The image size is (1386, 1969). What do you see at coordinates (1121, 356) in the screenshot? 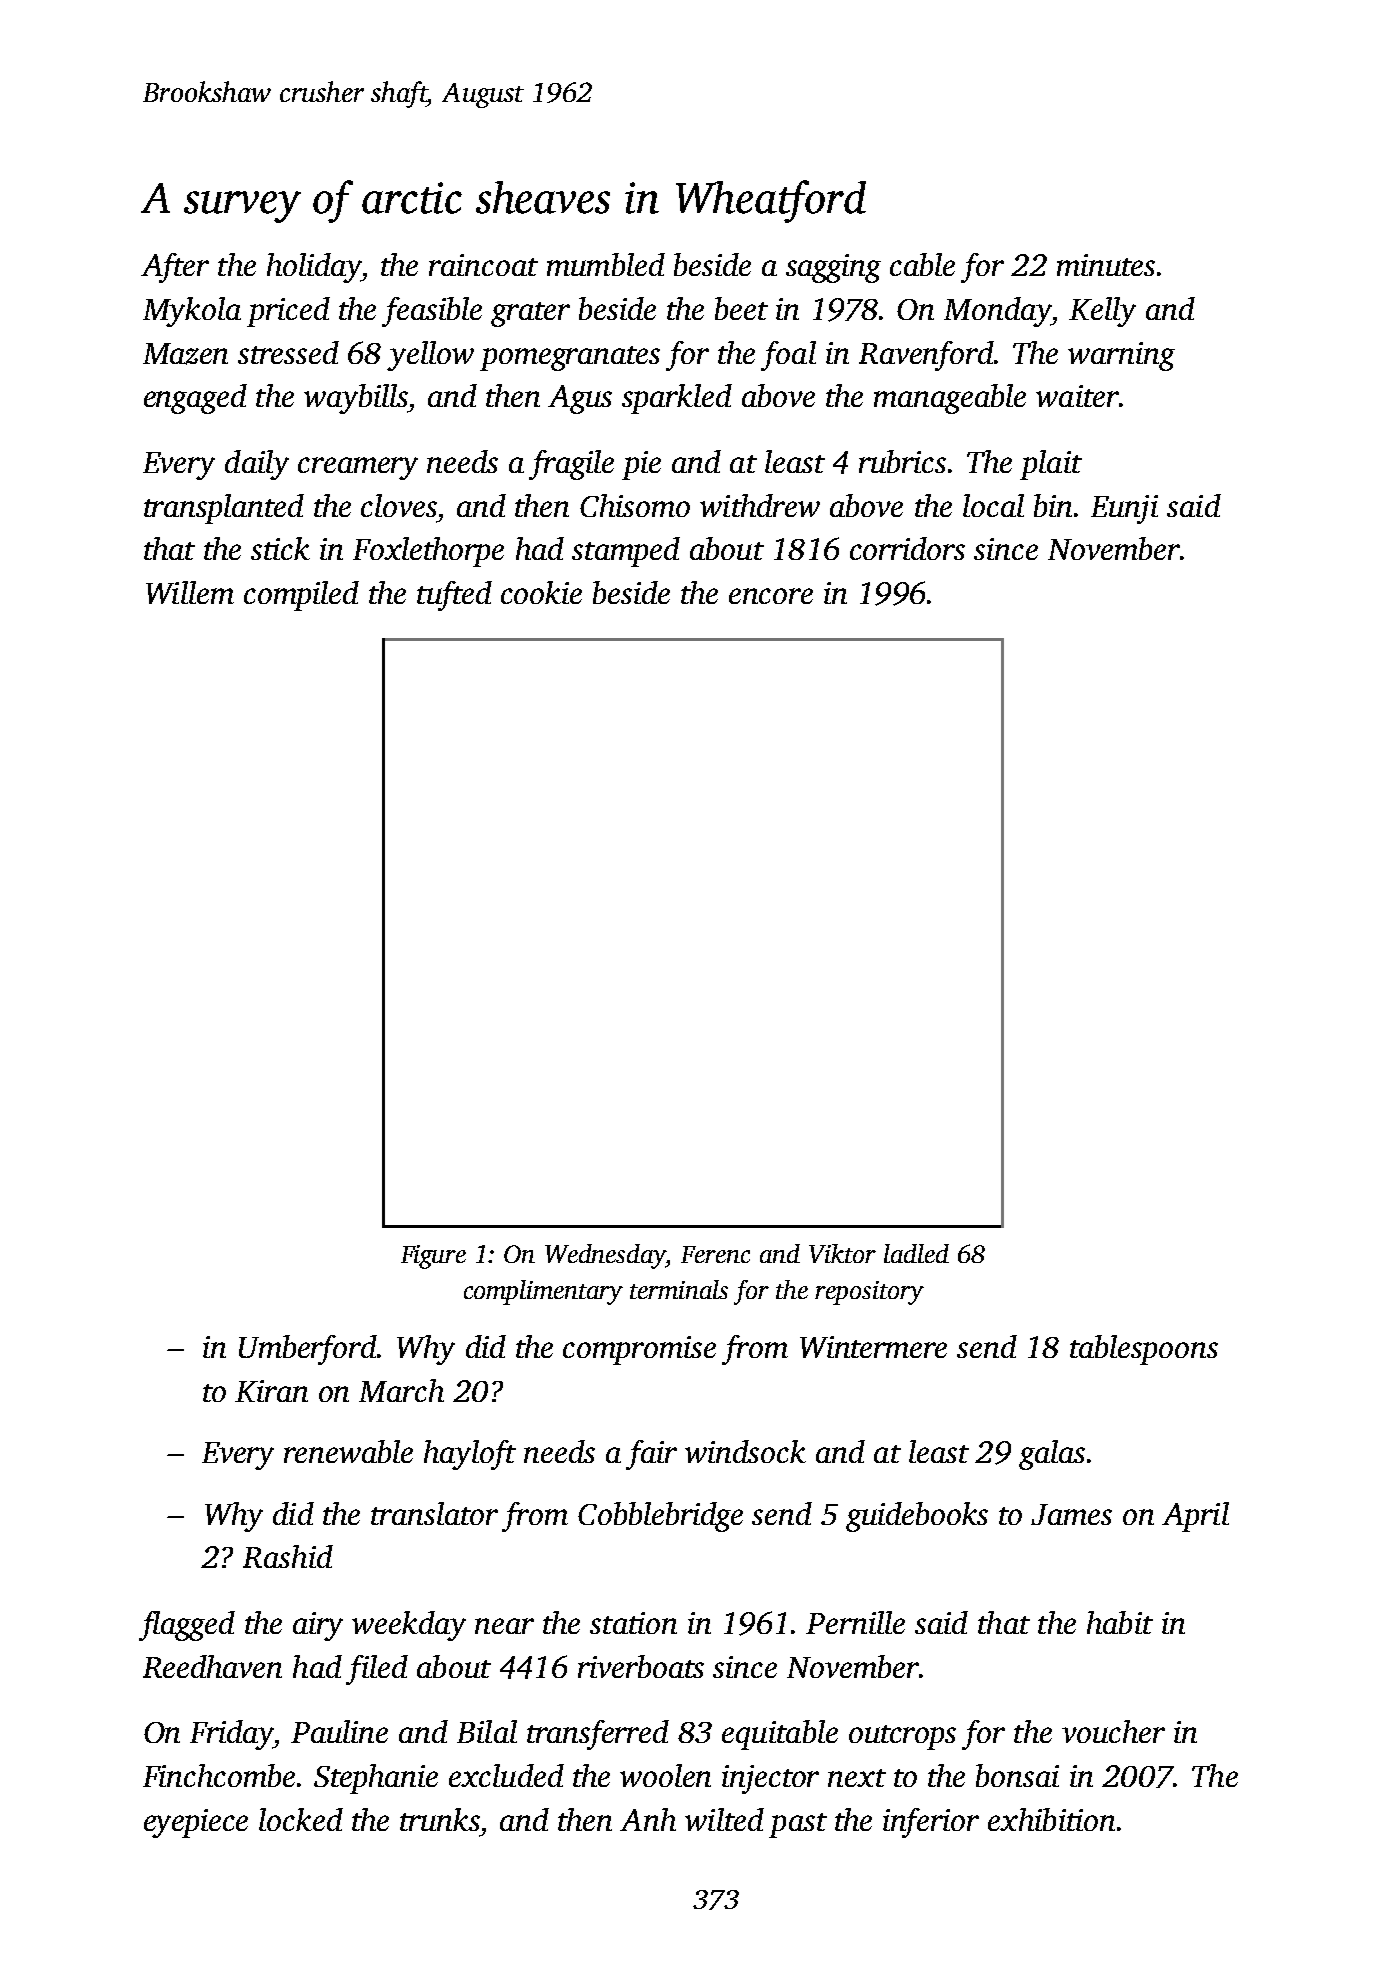
I see `warning` at bounding box center [1121, 356].
